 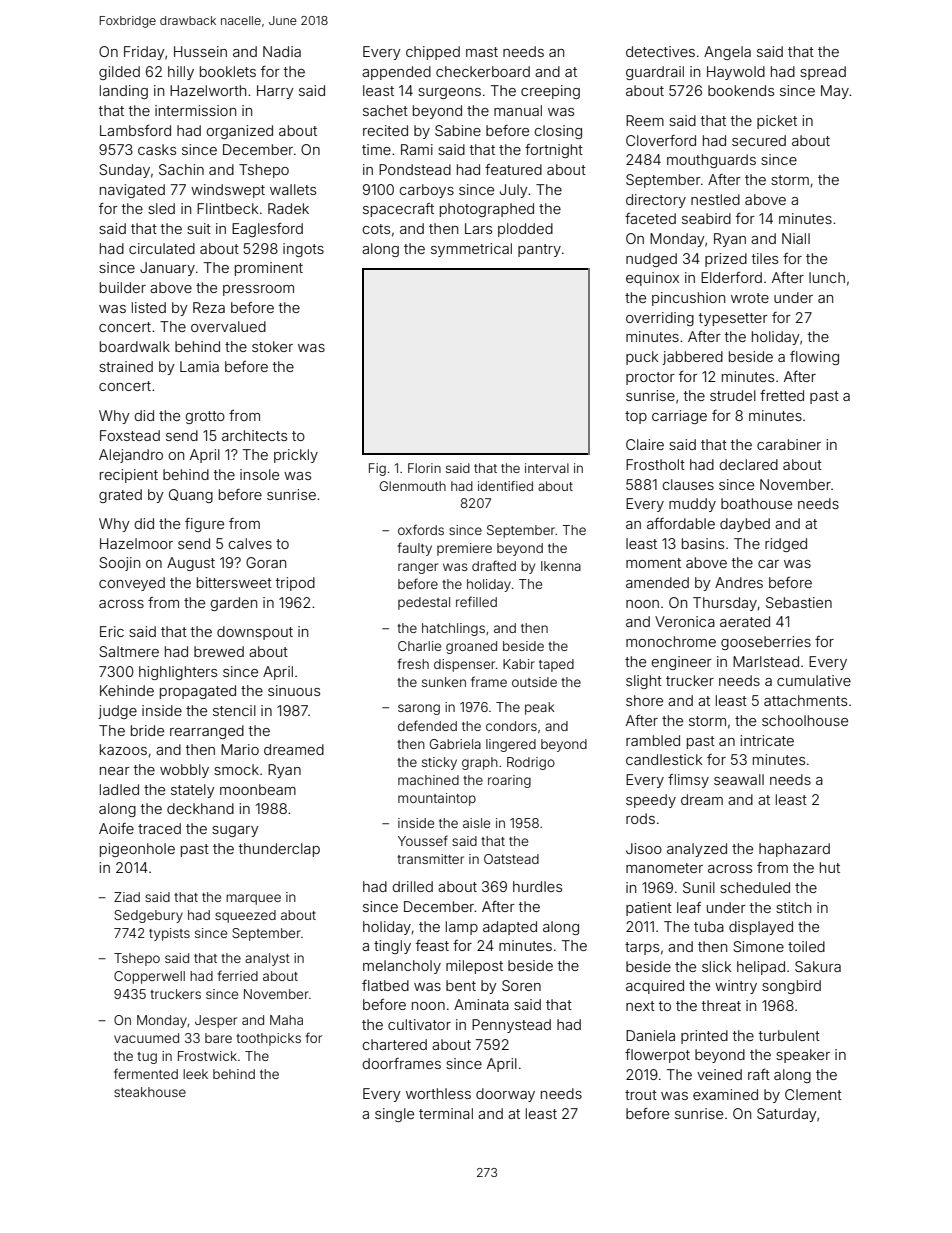 I want to click on oxfords, so click(x=421, y=529).
